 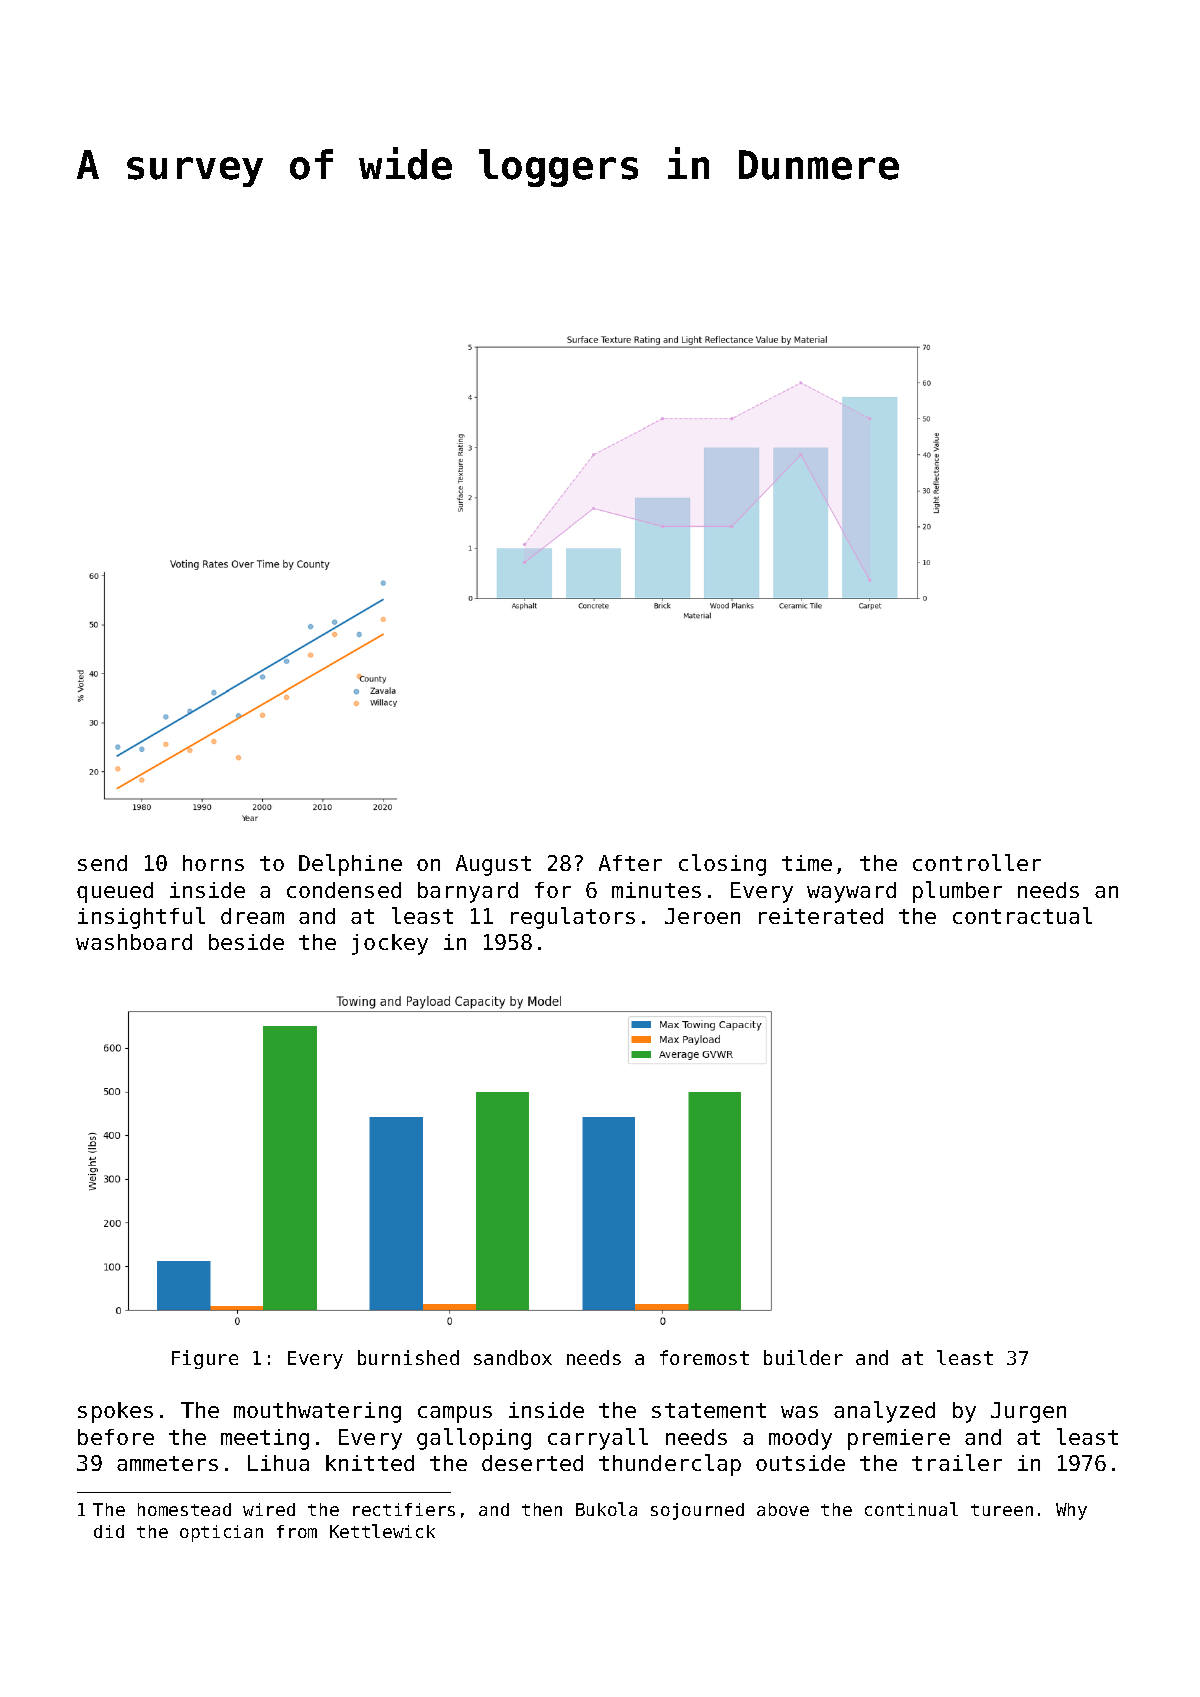 What do you see at coordinates (513, 1357) in the image?
I see `sandbox` at bounding box center [513, 1357].
